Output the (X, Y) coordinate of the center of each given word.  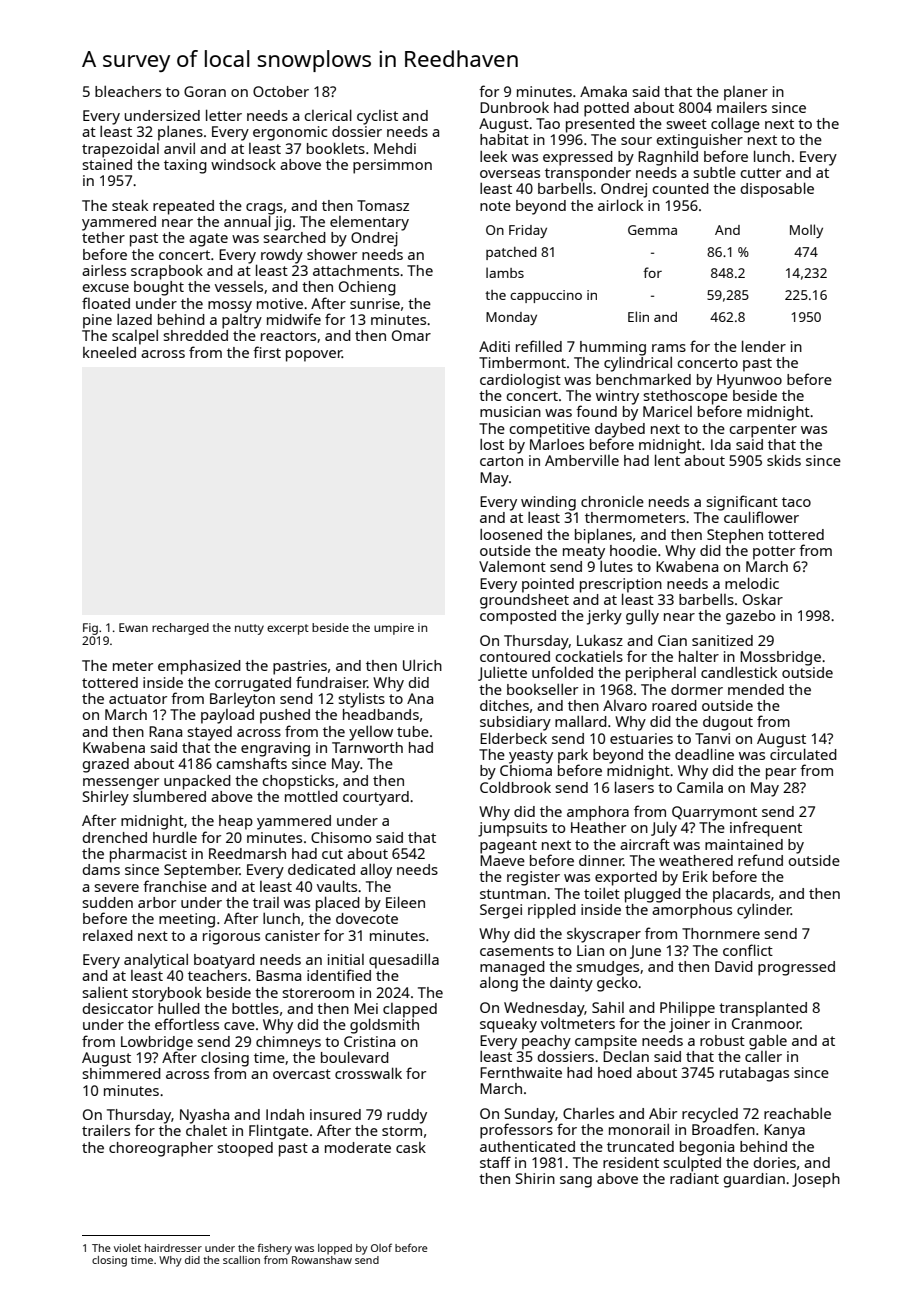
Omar (411, 335)
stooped (245, 1149)
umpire (394, 629)
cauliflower (761, 517)
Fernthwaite (521, 1072)
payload (227, 716)
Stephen (735, 536)
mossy (230, 307)
